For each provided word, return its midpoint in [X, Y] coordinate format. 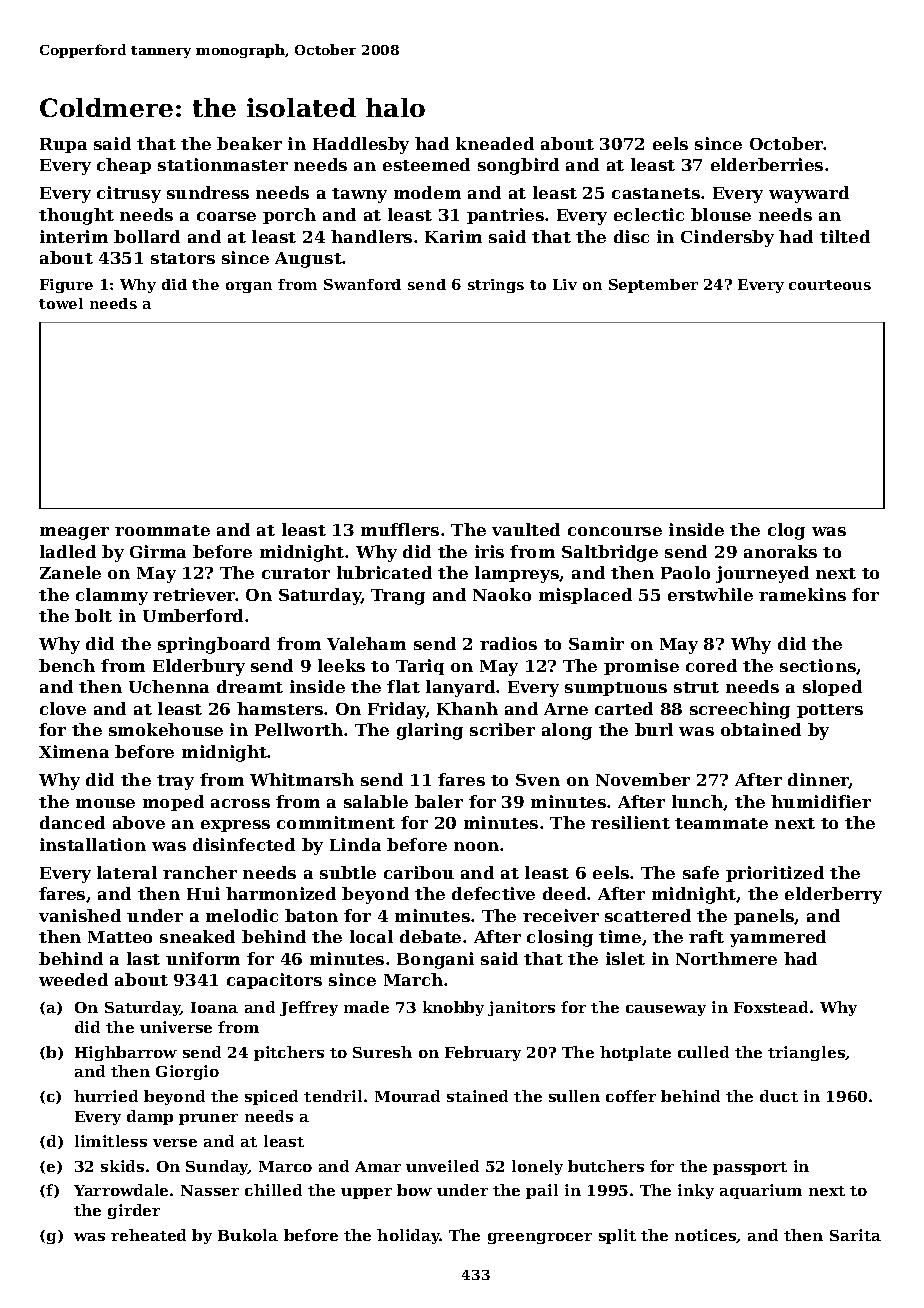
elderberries [767, 164]
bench [67, 665]
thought [76, 216]
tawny [359, 195]
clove [63, 708]
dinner [818, 780]
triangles [806, 1053]
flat [403, 686]
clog [786, 531]
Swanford [362, 284]
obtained [761, 729]
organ [249, 287]
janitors [521, 1008]
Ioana [214, 1007]
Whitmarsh [302, 779]
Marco [285, 1166]
